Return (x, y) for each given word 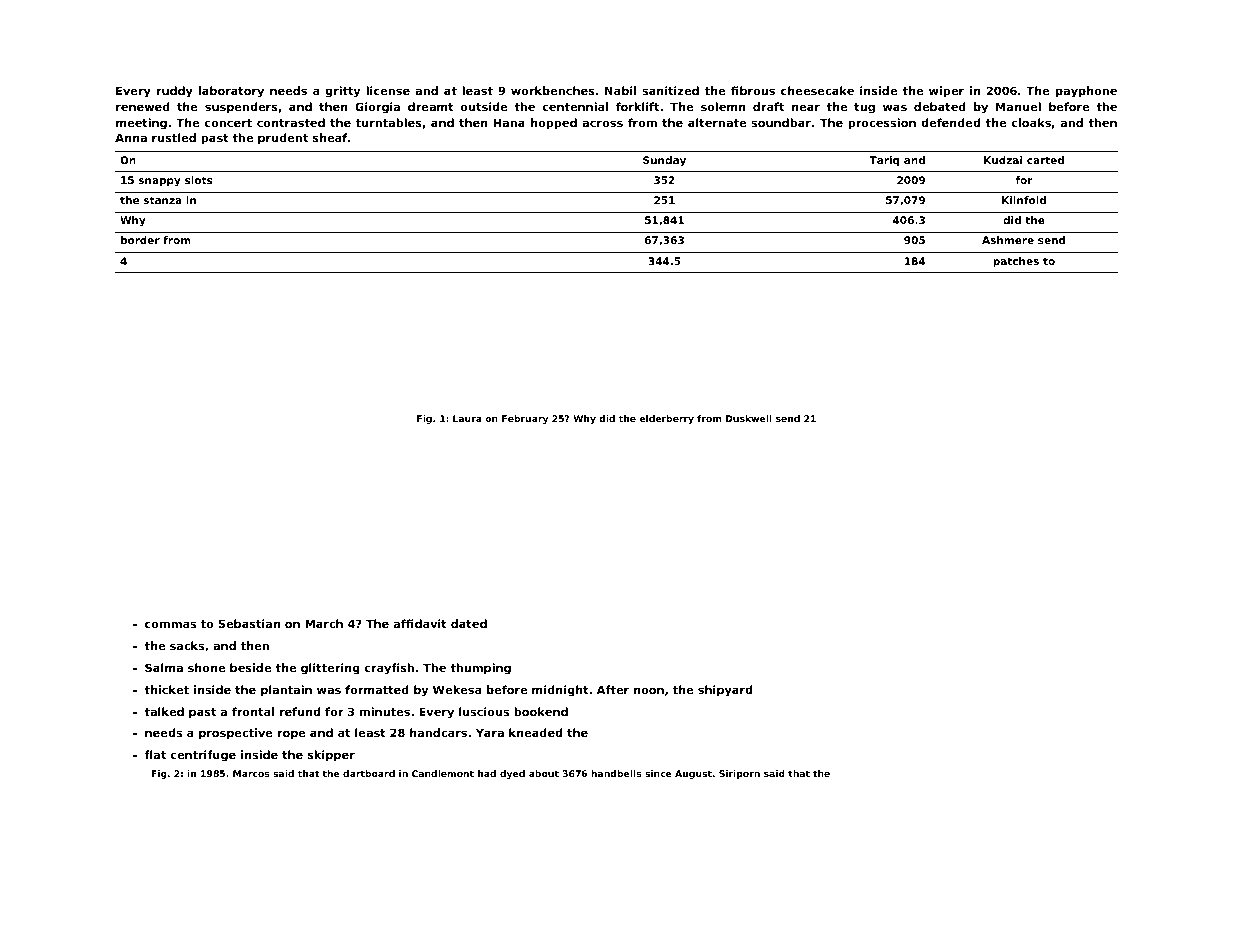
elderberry (666, 419)
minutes (385, 711)
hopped (554, 124)
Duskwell (749, 418)
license (388, 90)
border (140, 240)
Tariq (884, 161)
